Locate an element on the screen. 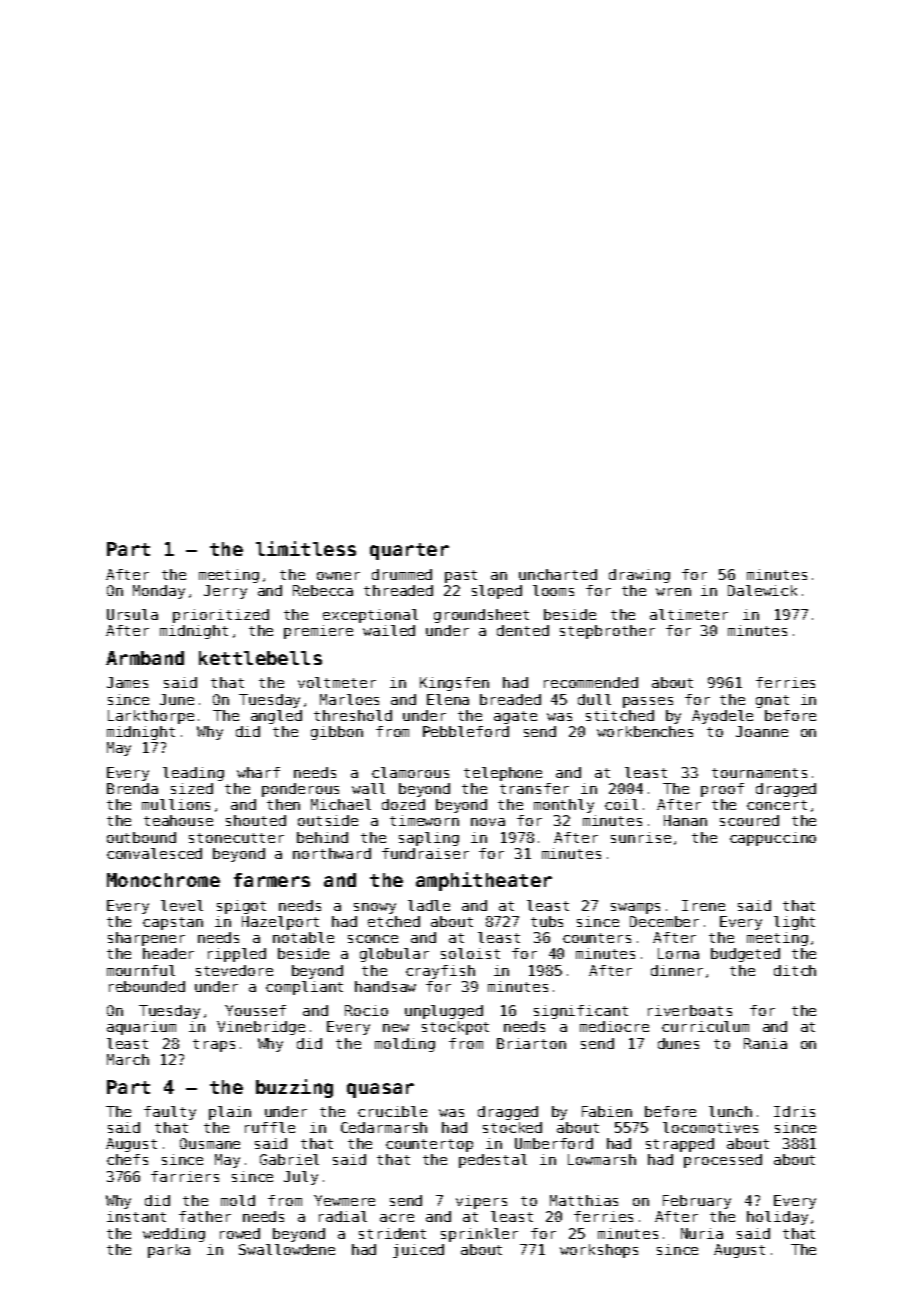 The height and width of the screenshot is (1308, 924). Monochrome is located at coordinates (163, 880).
